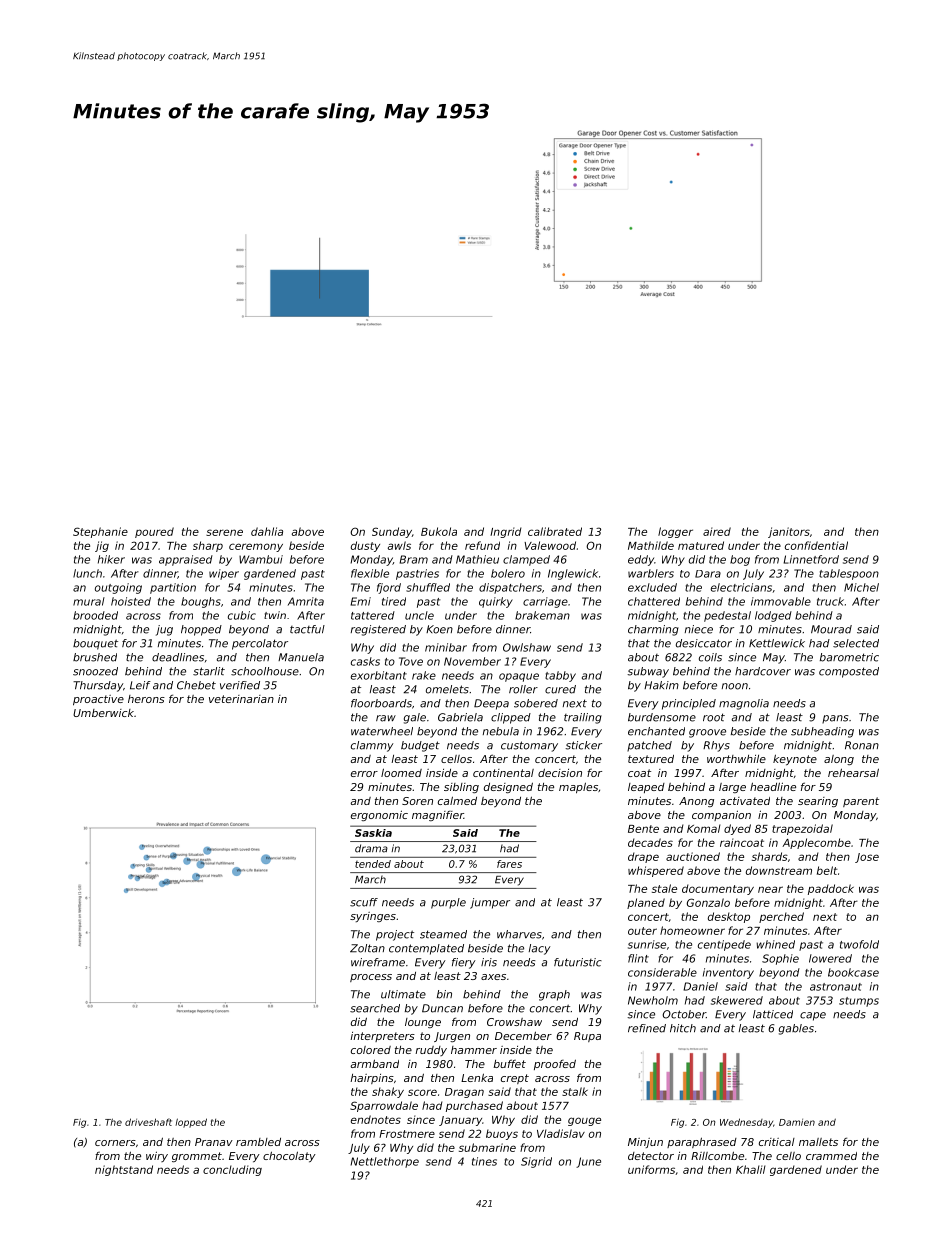  What do you see at coordinates (140, 685) in the image?
I see `Leif` at bounding box center [140, 685].
